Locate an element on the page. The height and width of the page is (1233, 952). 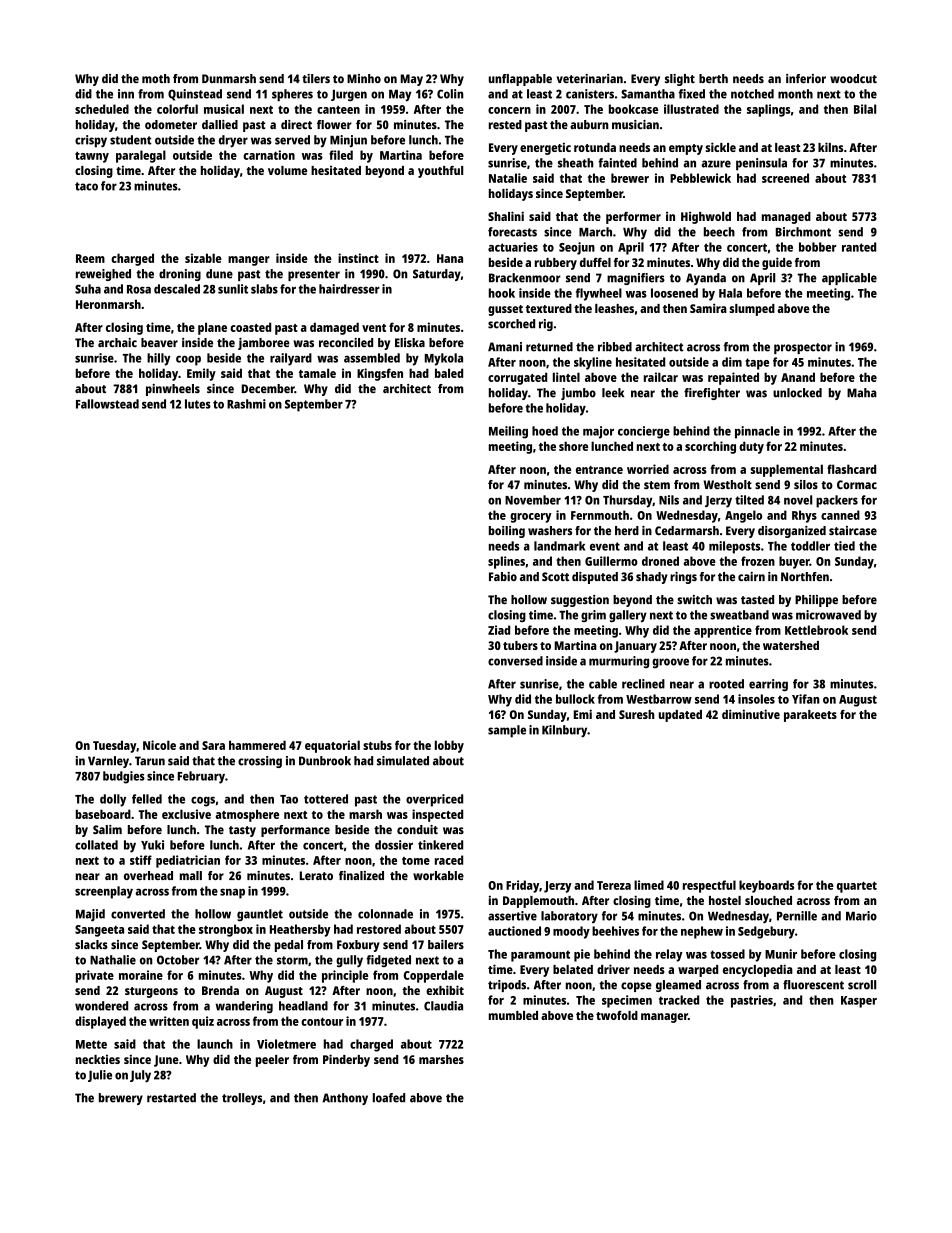
landmark is located at coordinates (559, 546).
